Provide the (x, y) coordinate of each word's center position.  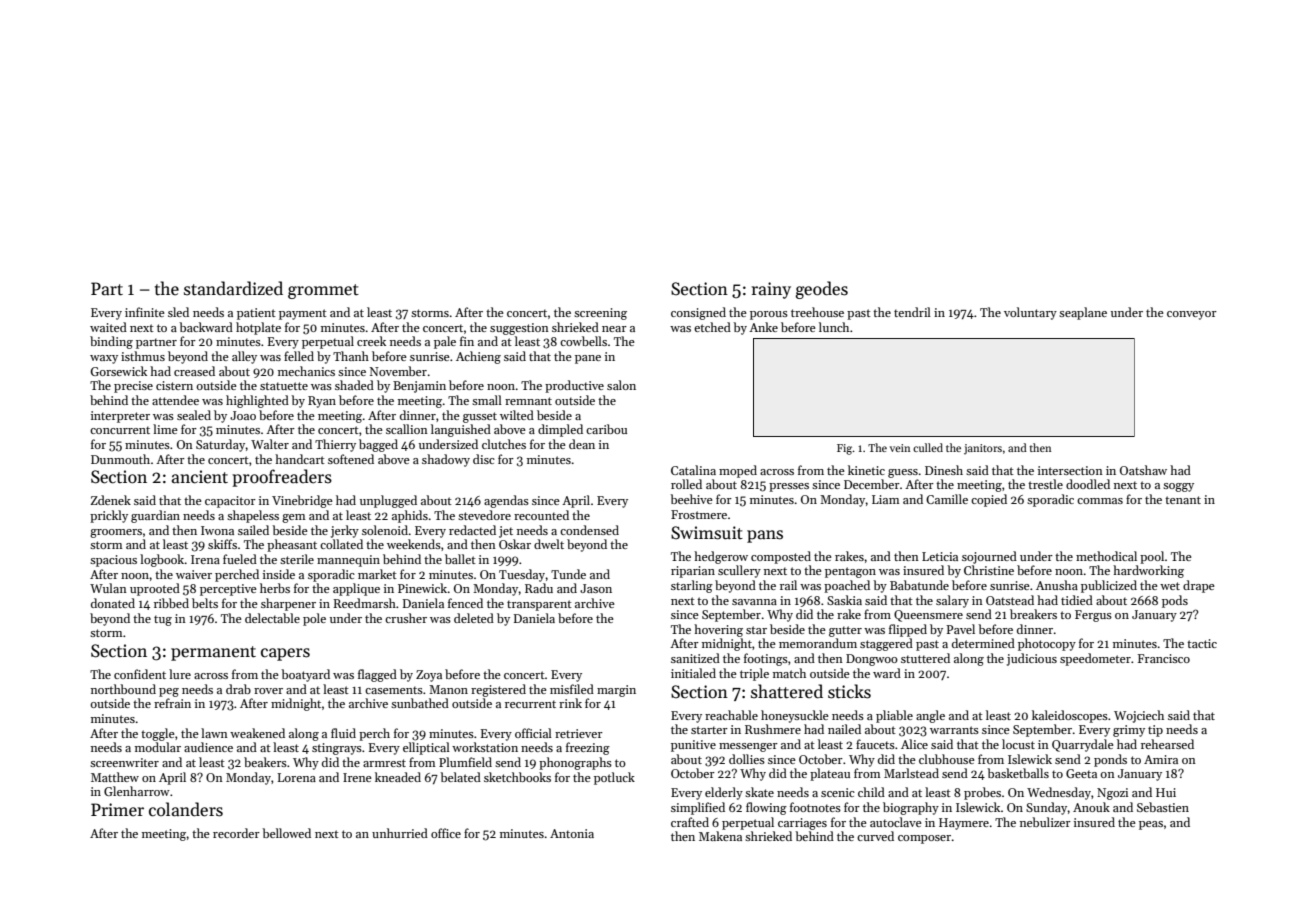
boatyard (305, 675)
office (446, 833)
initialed (693, 673)
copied (989, 500)
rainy (771, 290)
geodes (821, 290)
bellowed (286, 833)
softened (351, 459)
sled (178, 312)
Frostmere (699, 514)
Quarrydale (1083, 745)
